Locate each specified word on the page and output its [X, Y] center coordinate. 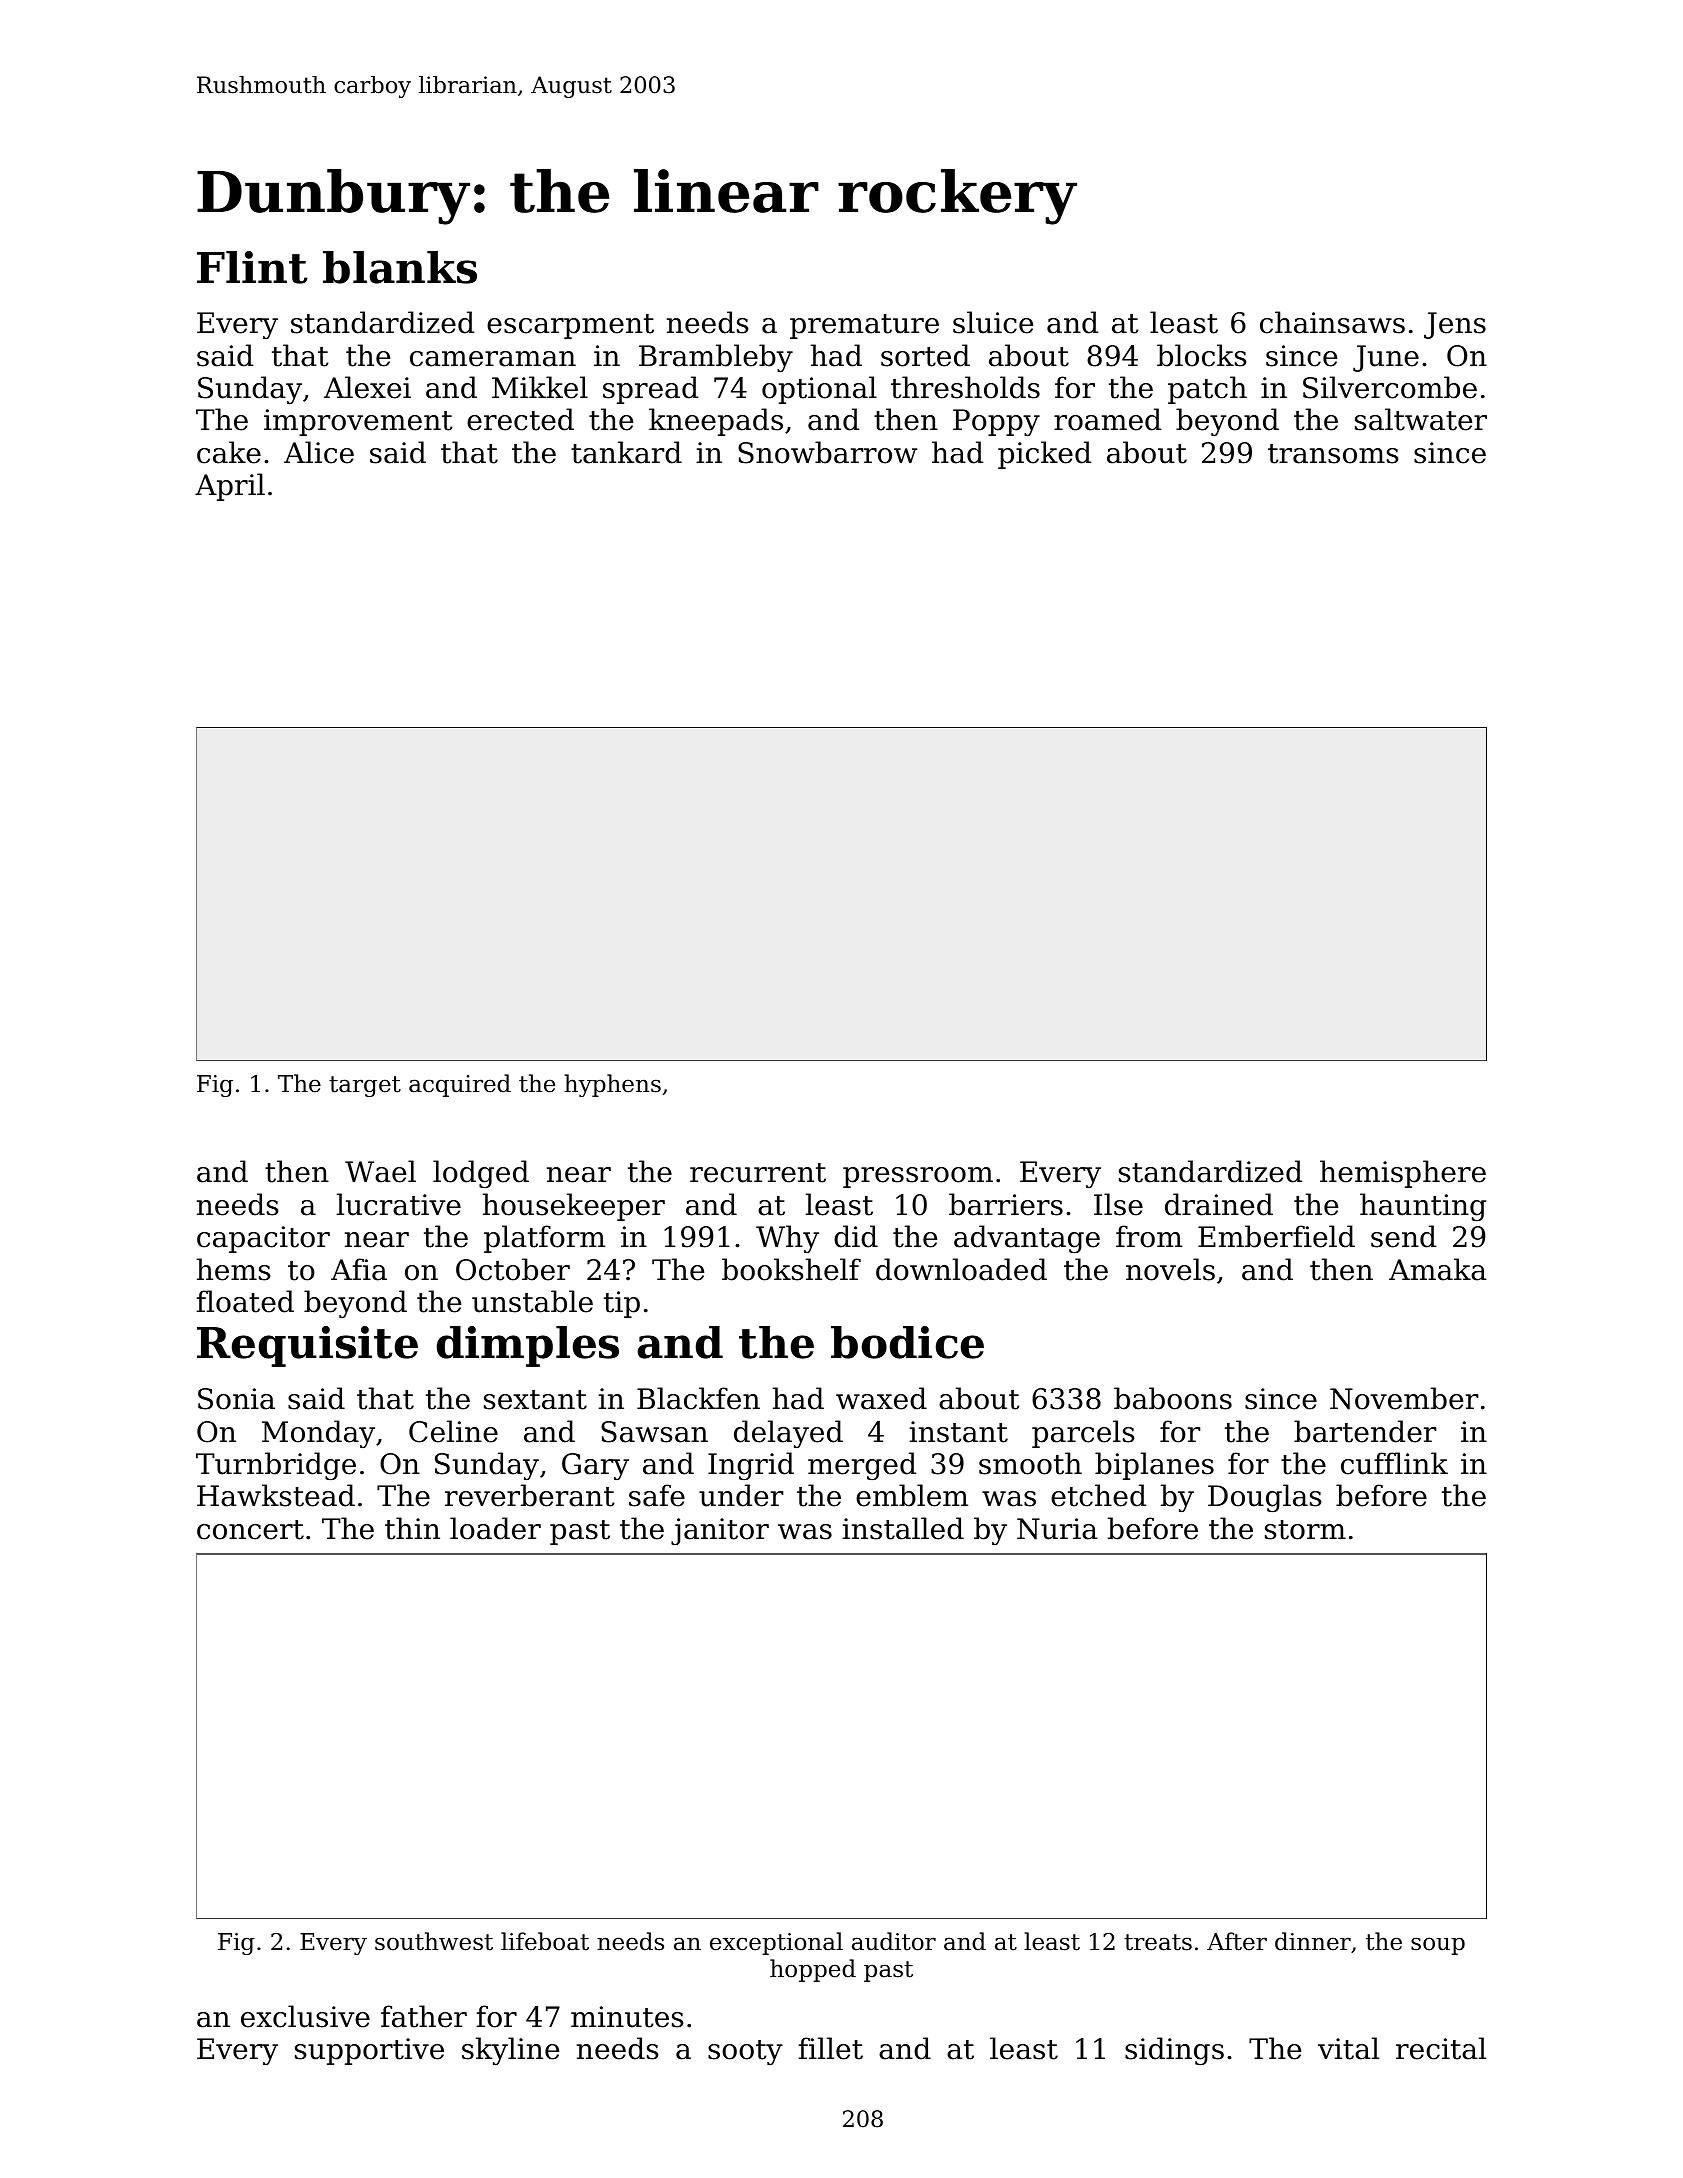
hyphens [612, 1085]
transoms [1333, 454]
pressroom [918, 1177]
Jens [1455, 325]
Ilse [1118, 1204]
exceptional [776, 1943]
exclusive [305, 2016]
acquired [460, 1085]
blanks [400, 267]
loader [495, 1528]
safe [657, 1495]
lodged [481, 1174]
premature [864, 326]
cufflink [1394, 1463]
